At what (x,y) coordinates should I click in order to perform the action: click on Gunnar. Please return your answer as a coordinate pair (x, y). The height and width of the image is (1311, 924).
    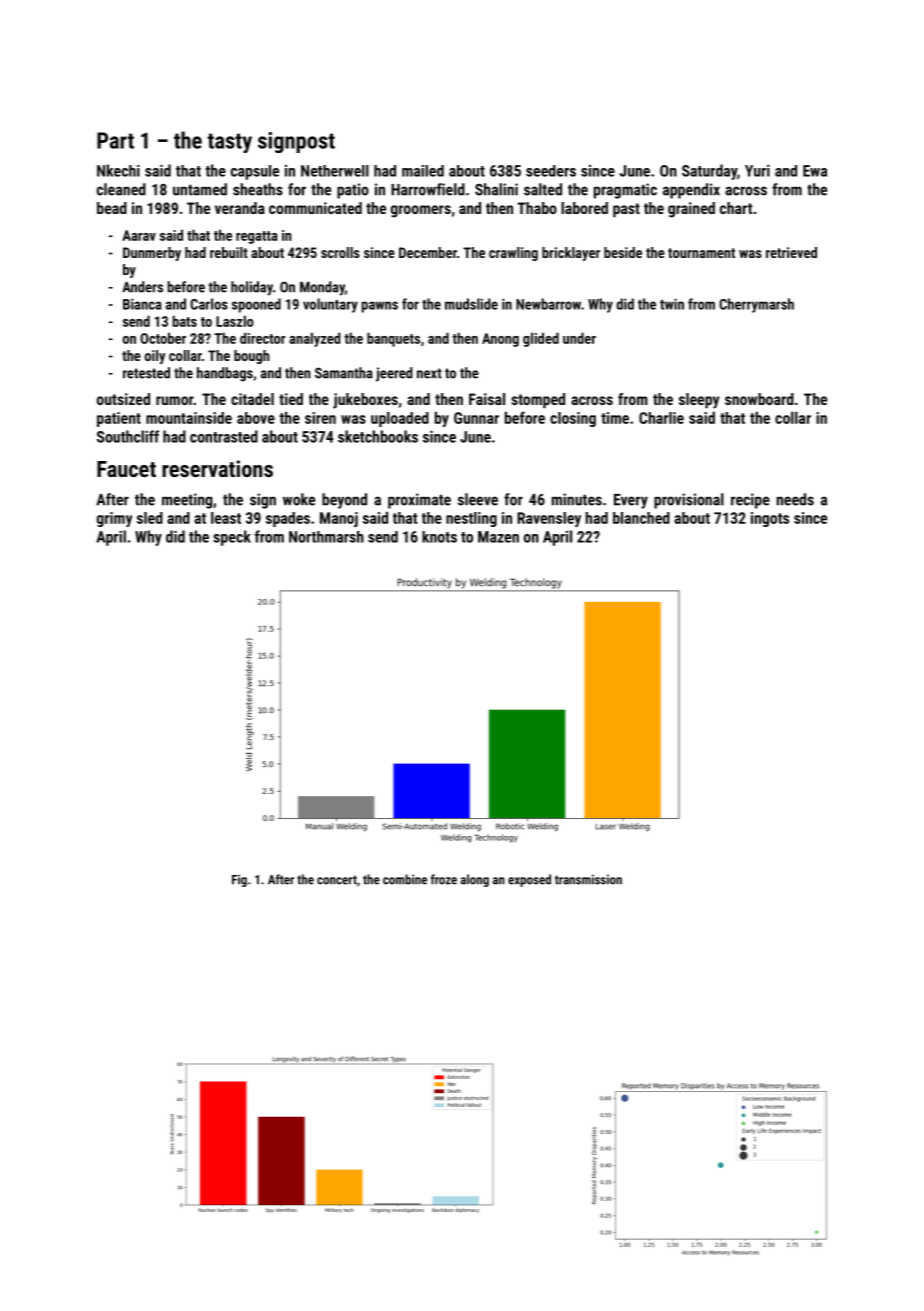
    Looking at the image, I should click on (476, 418).
